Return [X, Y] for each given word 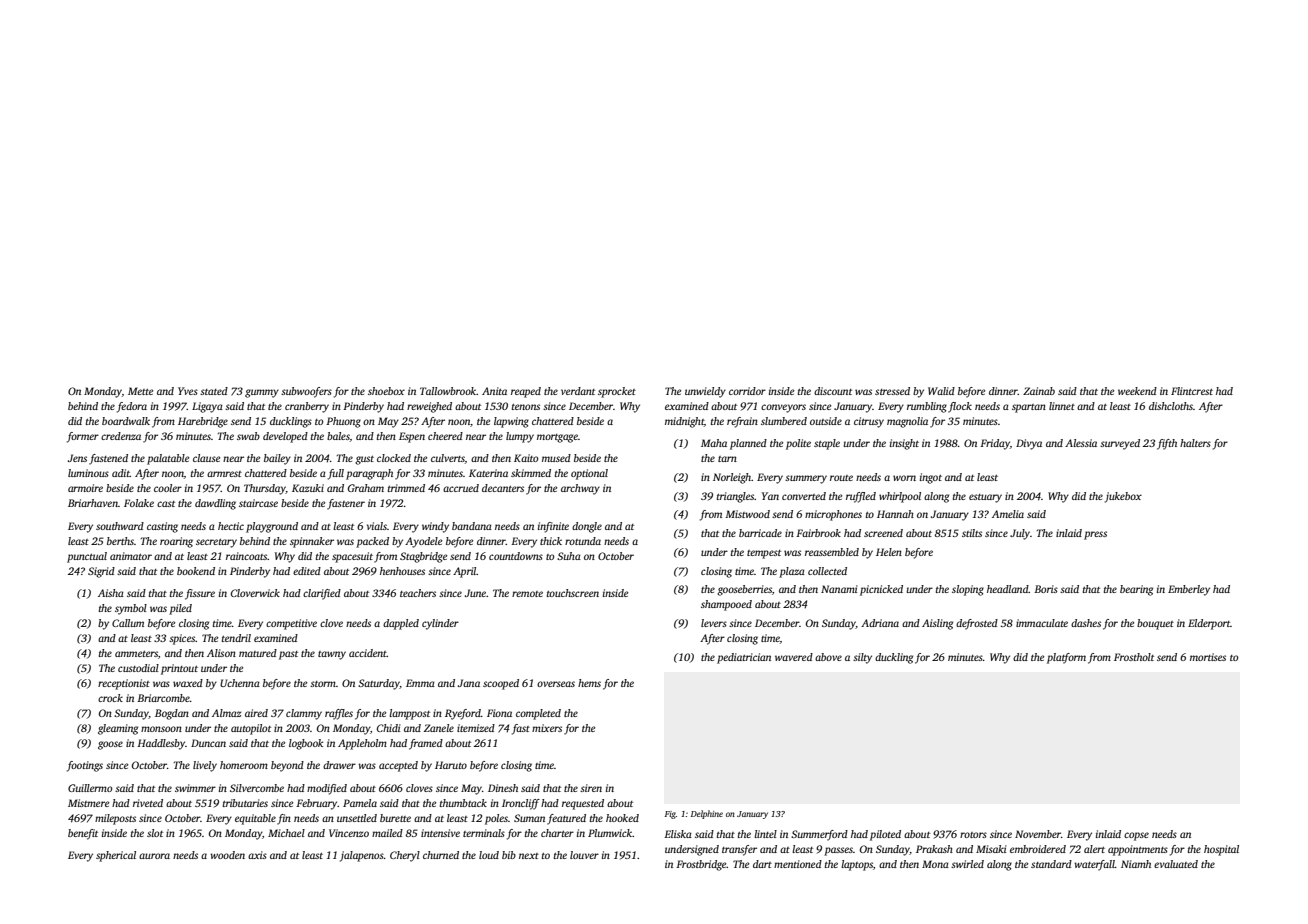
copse [1136, 836]
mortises [1208, 657]
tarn [727, 459]
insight [904, 444]
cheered [445, 436]
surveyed [1120, 444]
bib [509, 855]
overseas [556, 684]
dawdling [215, 504]
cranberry [307, 407]
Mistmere [88, 803]
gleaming [118, 729]
